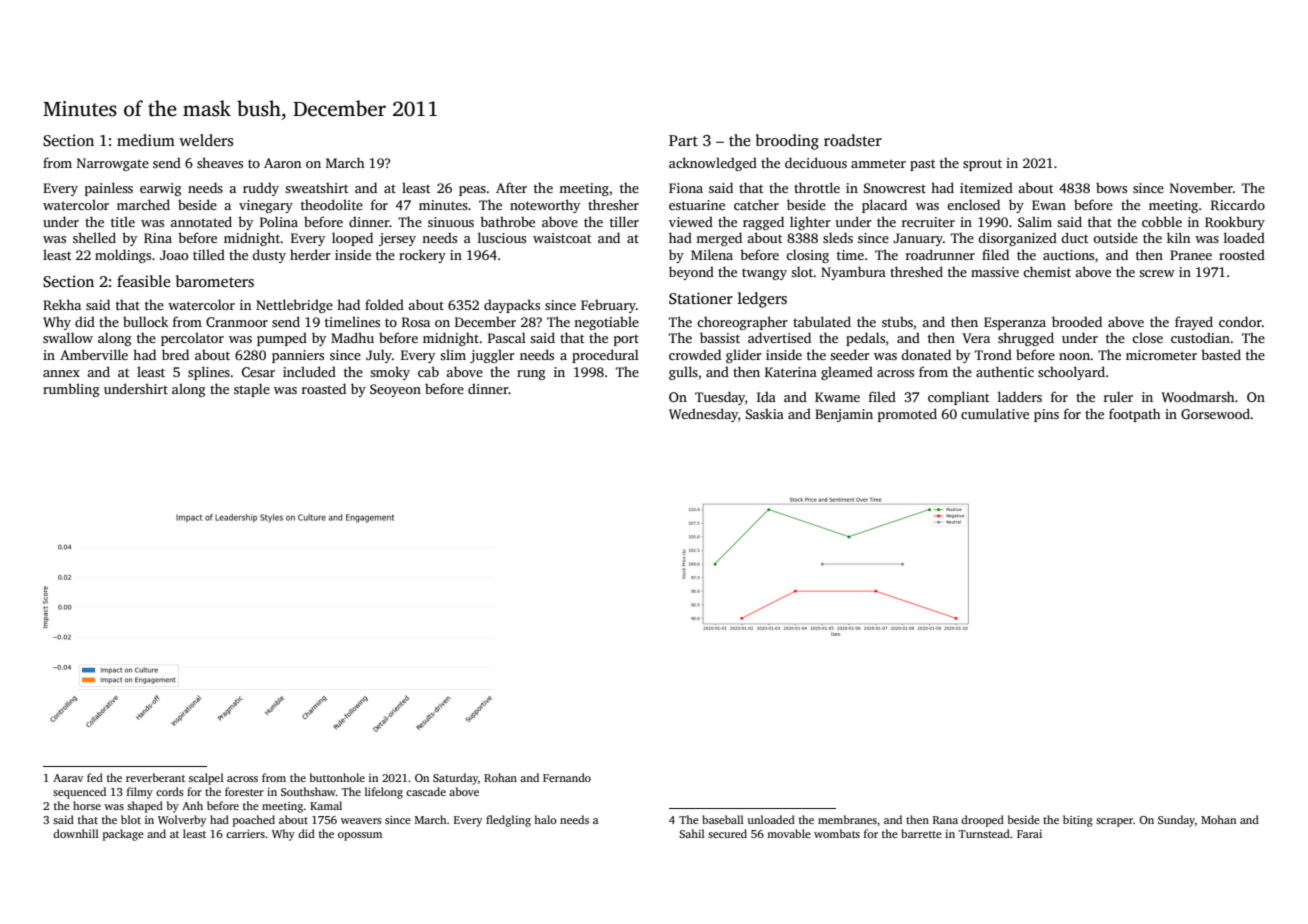 The image size is (1308, 924). I want to click on acknowledged, so click(713, 164).
